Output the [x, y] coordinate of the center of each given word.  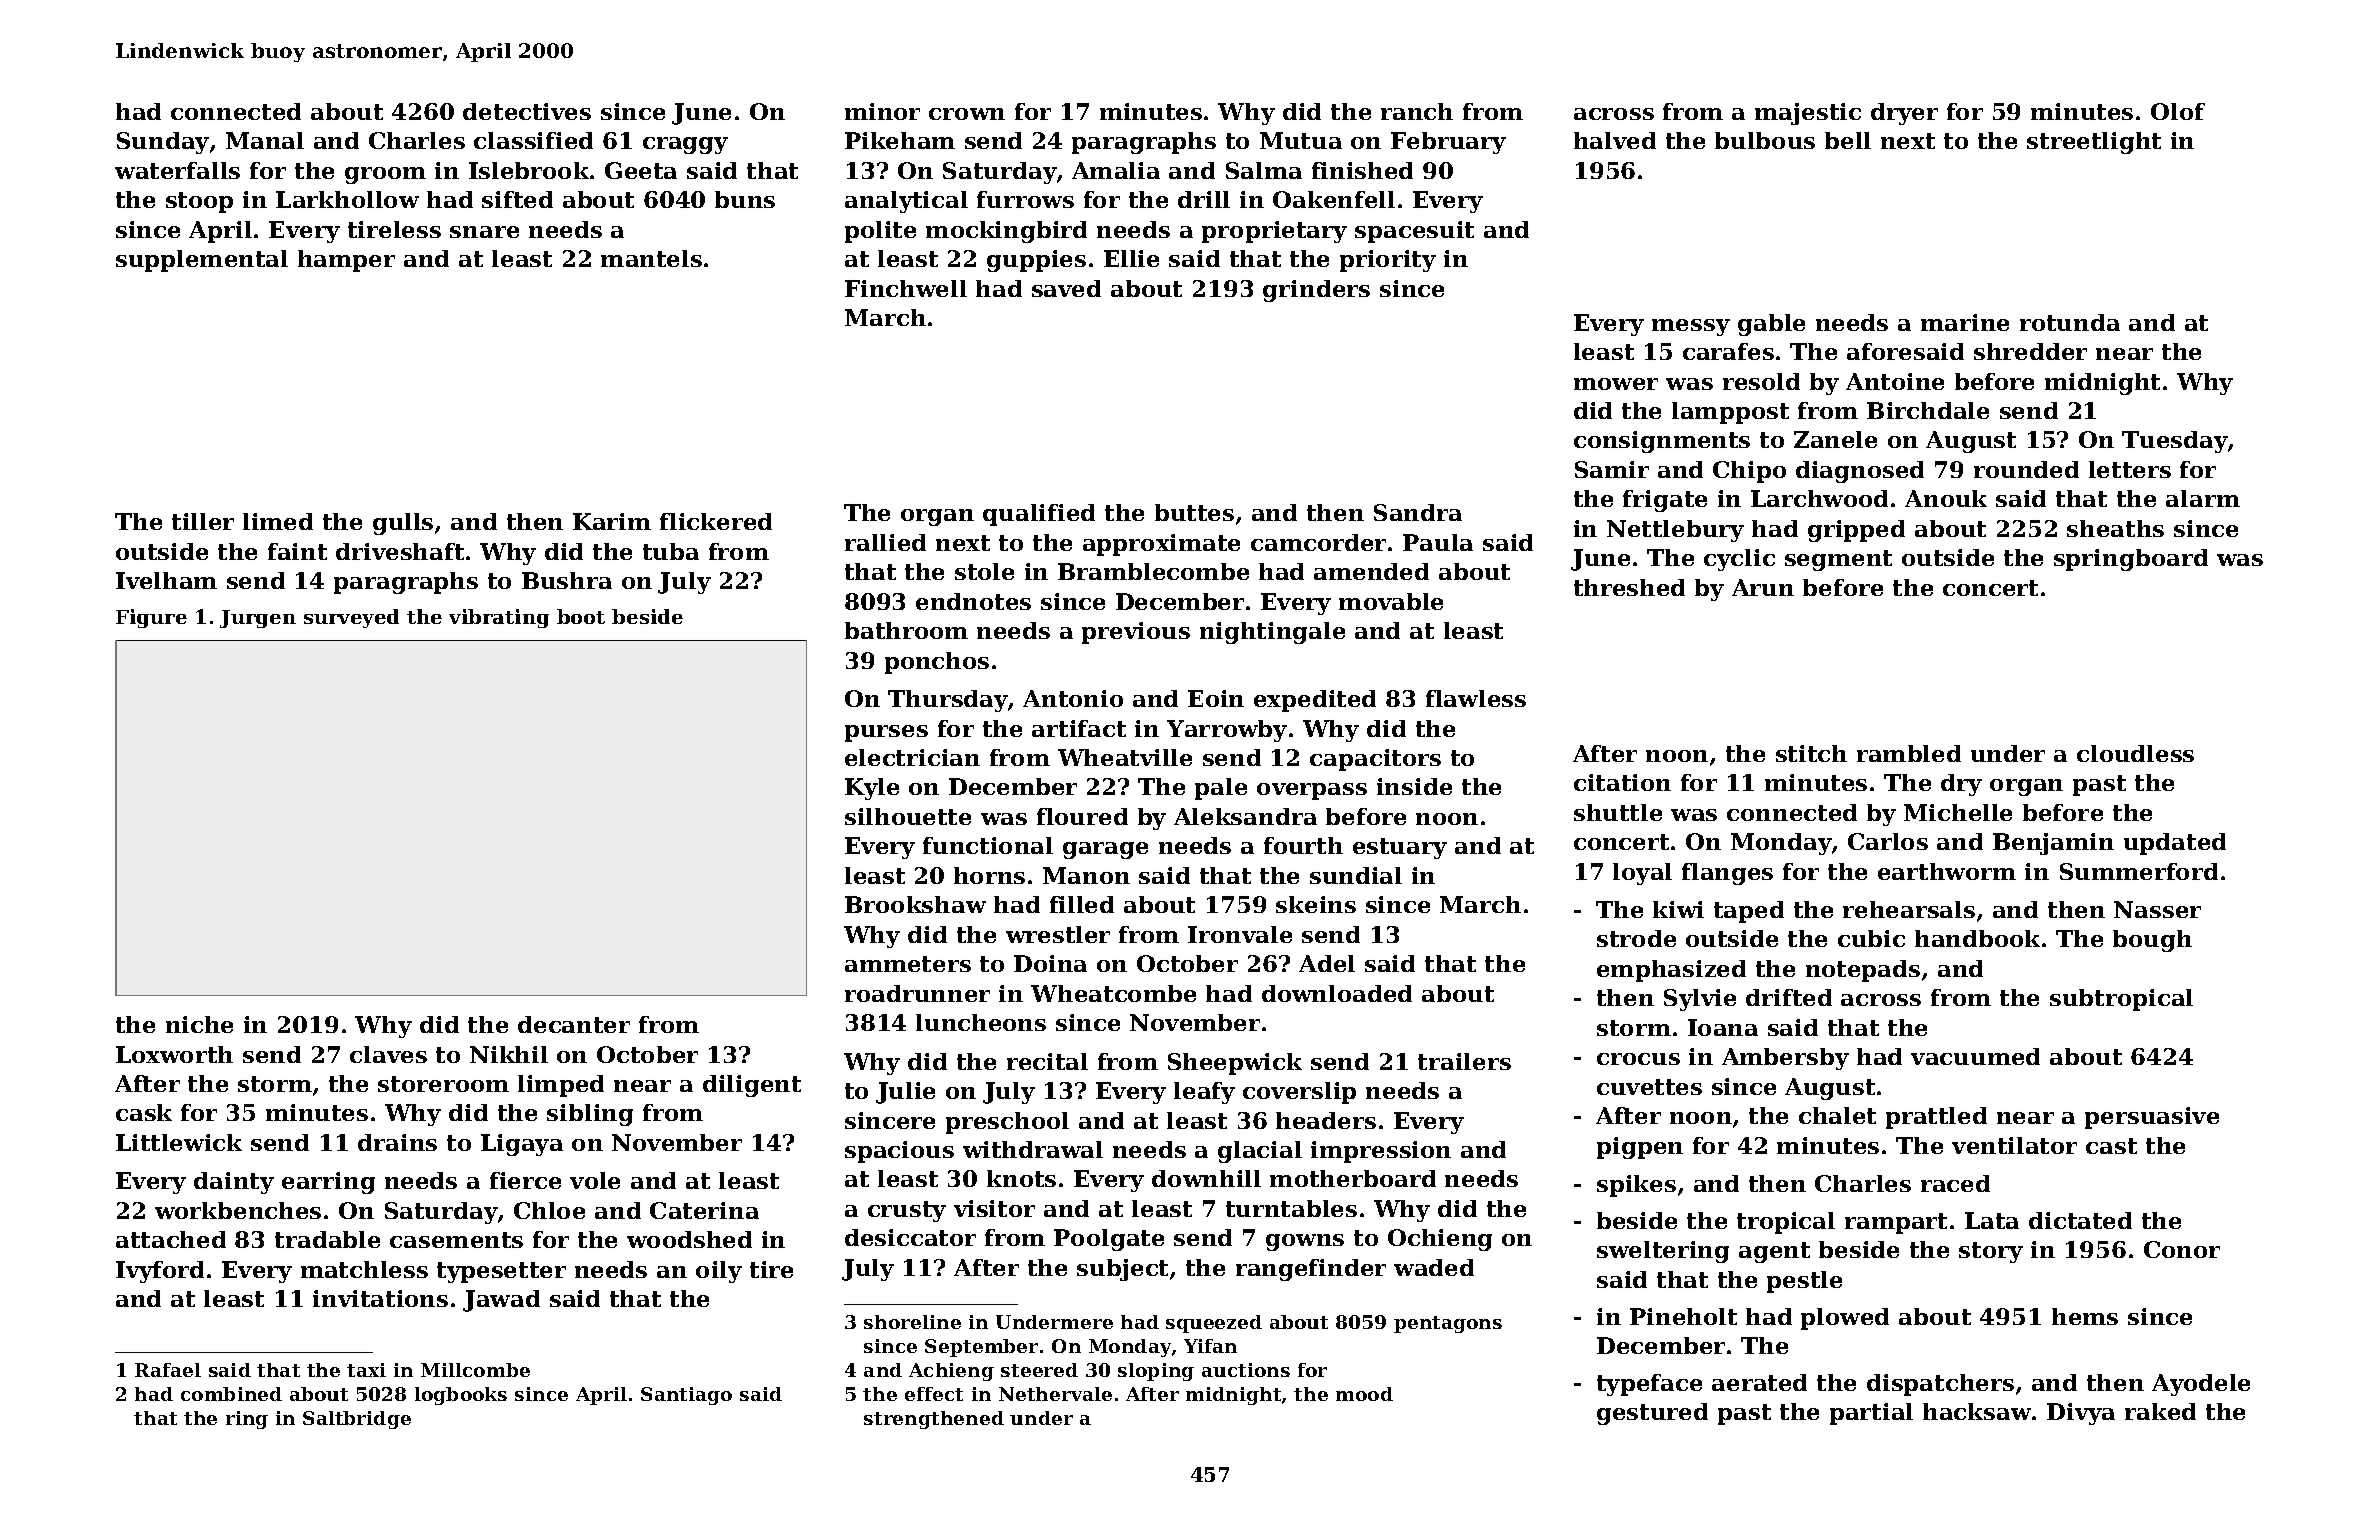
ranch [1417, 111]
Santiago [686, 1396]
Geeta [641, 170]
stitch [1811, 753]
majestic [1808, 114]
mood [1364, 1394]
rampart [1896, 1223]
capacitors [1375, 760]
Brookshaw [915, 904]
